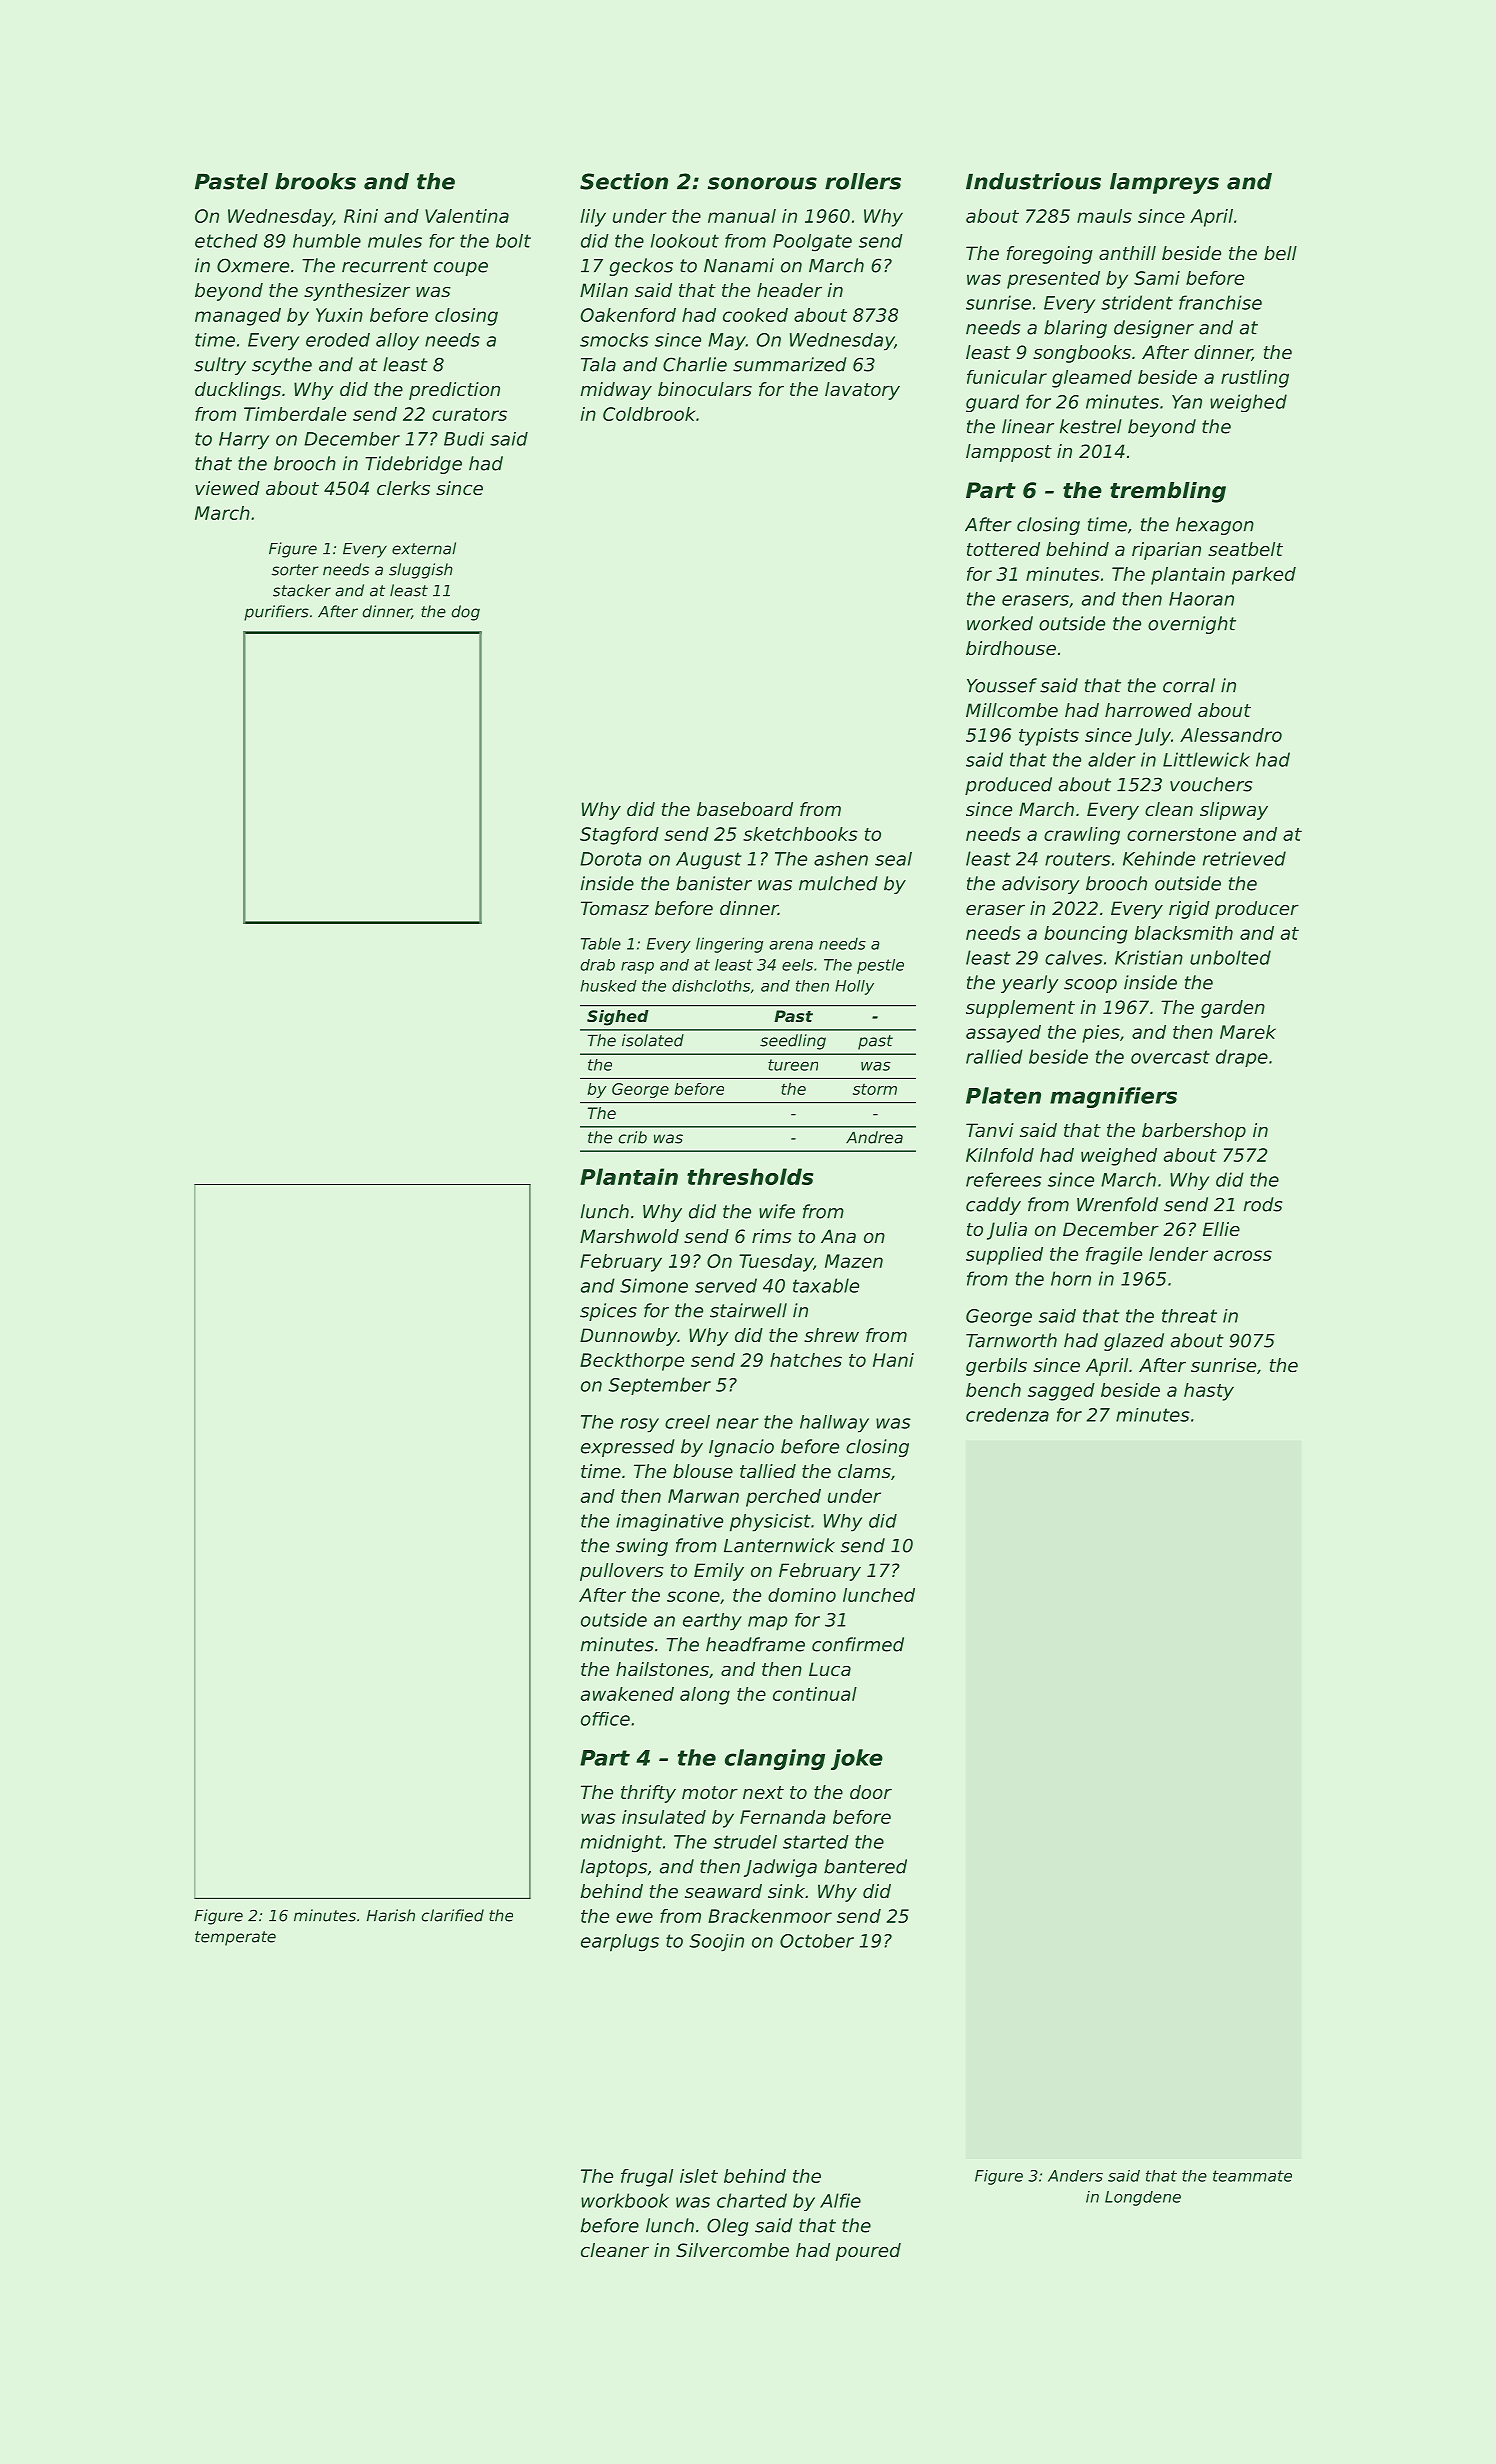  Describe the element at coordinates (625, 2200) in the screenshot. I see `workbook` at that location.
